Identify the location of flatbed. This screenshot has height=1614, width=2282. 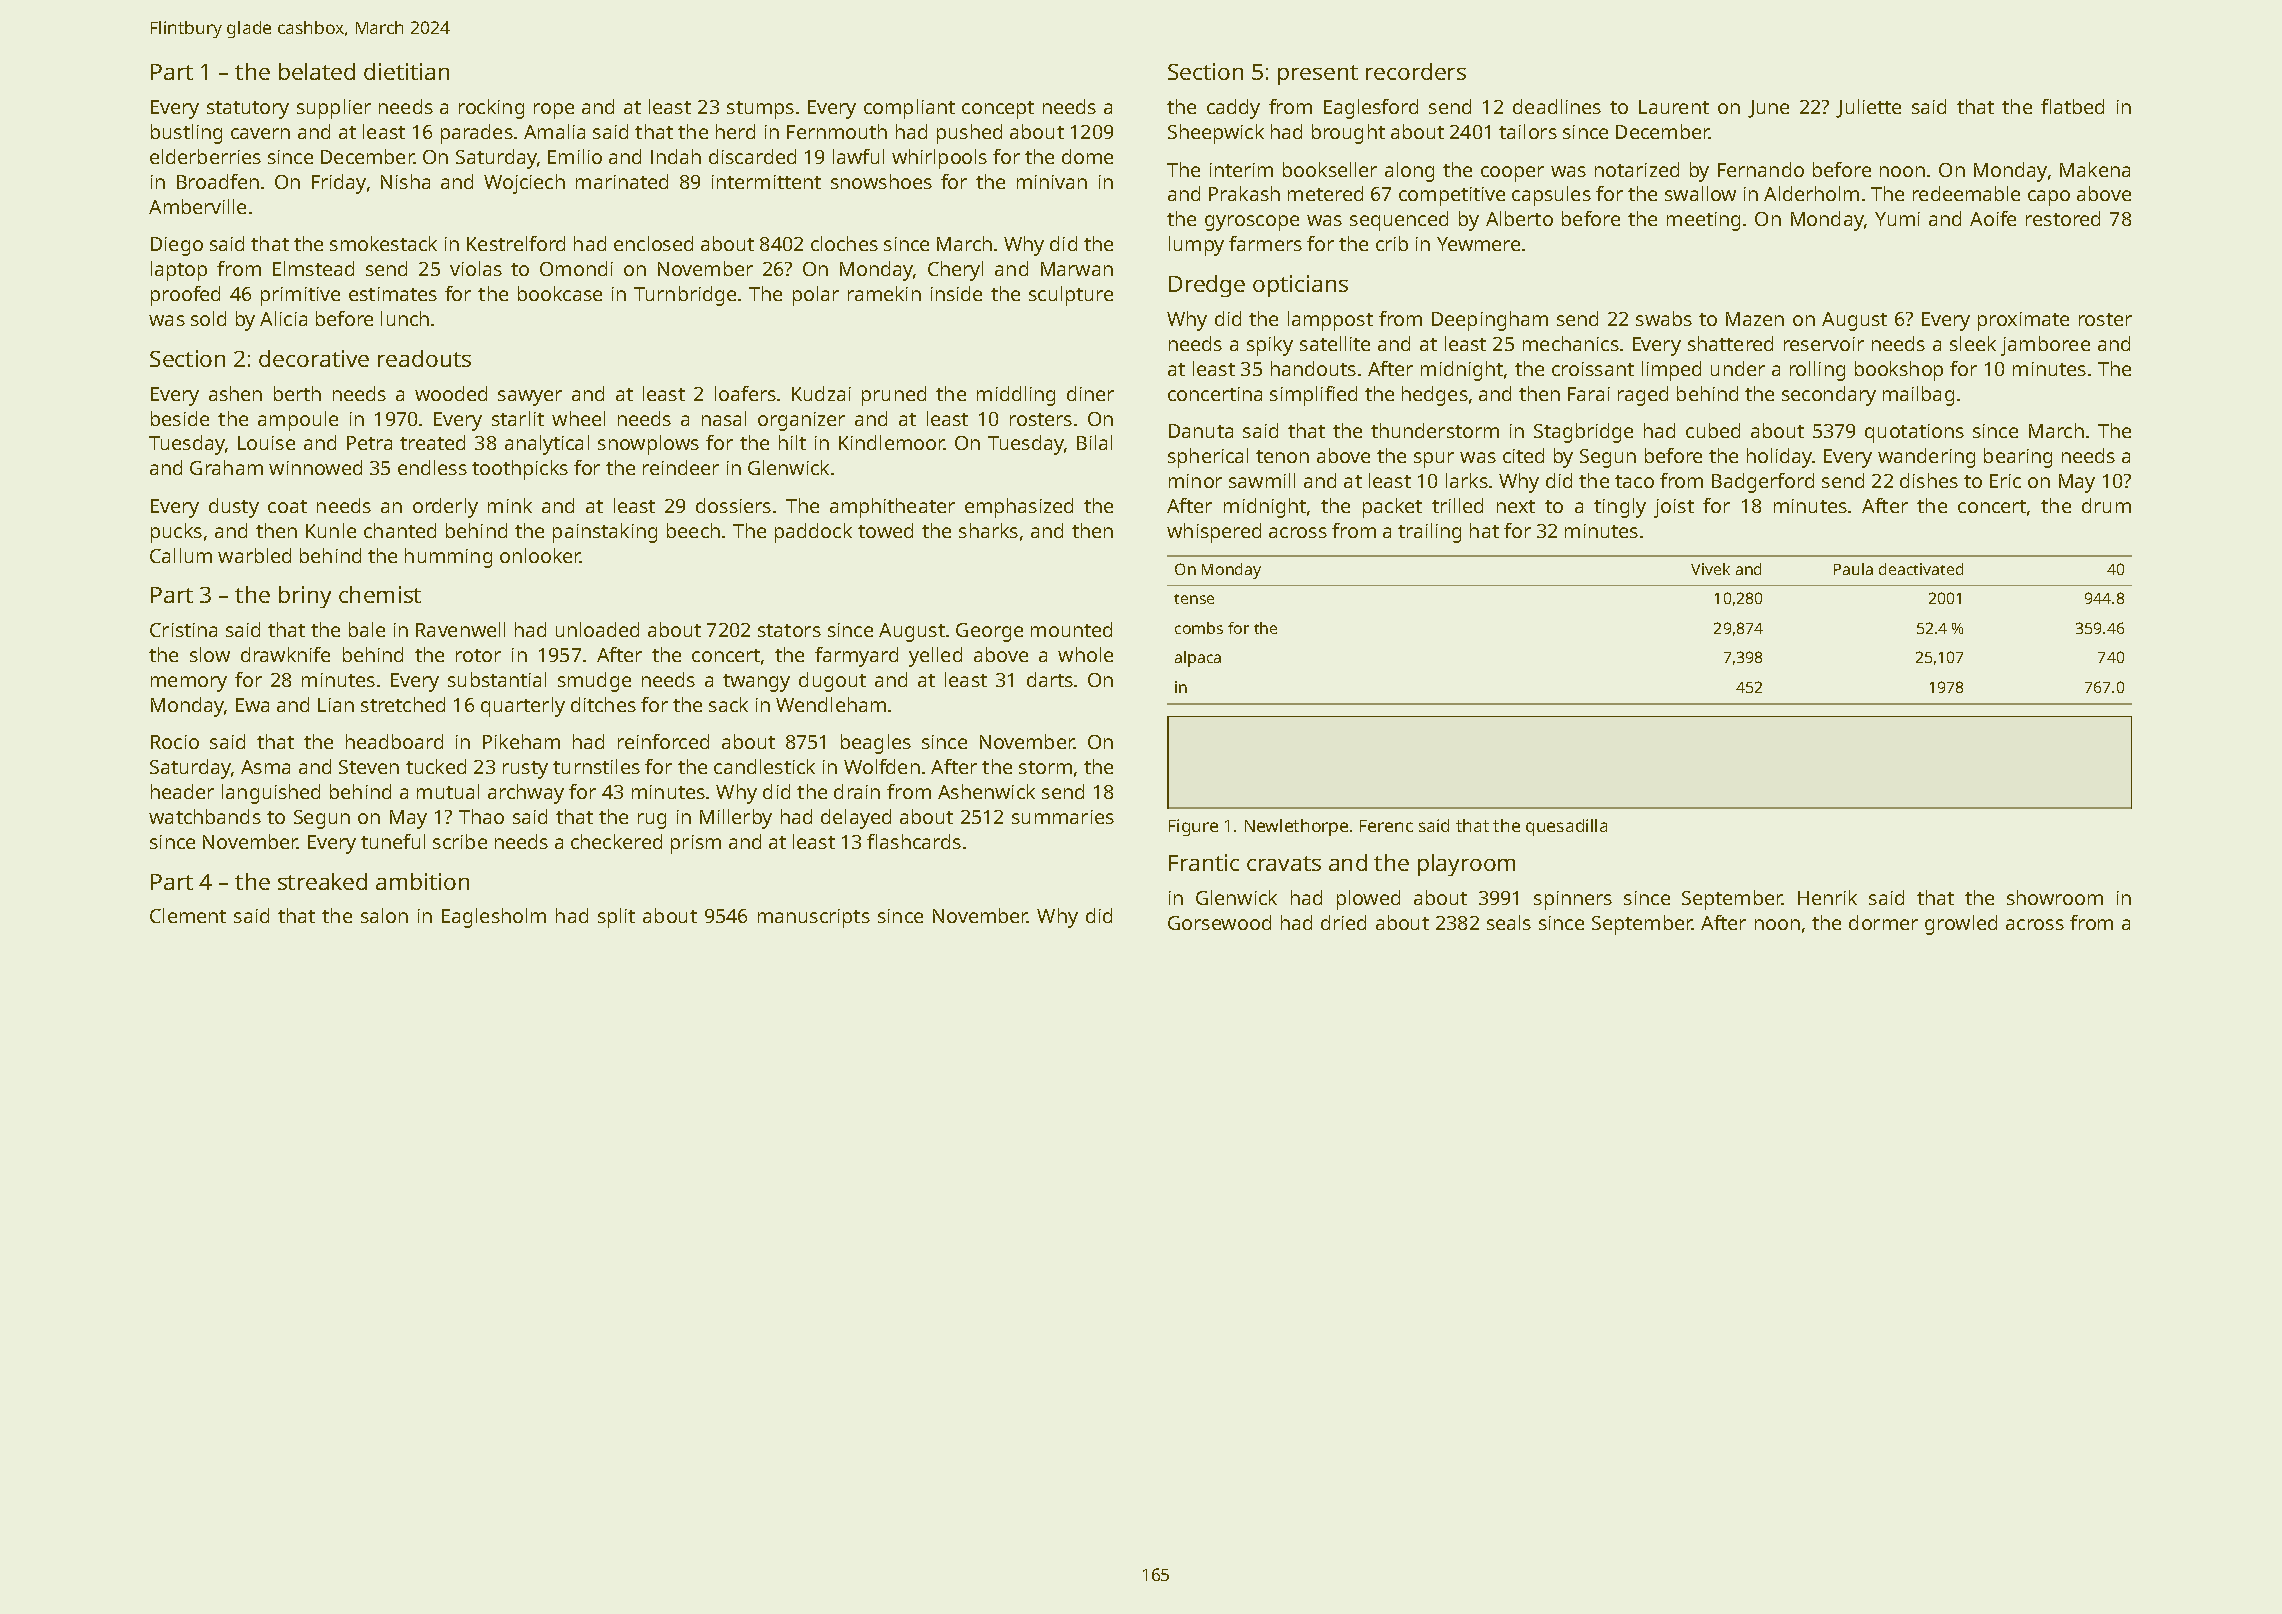
(2072, 106).
